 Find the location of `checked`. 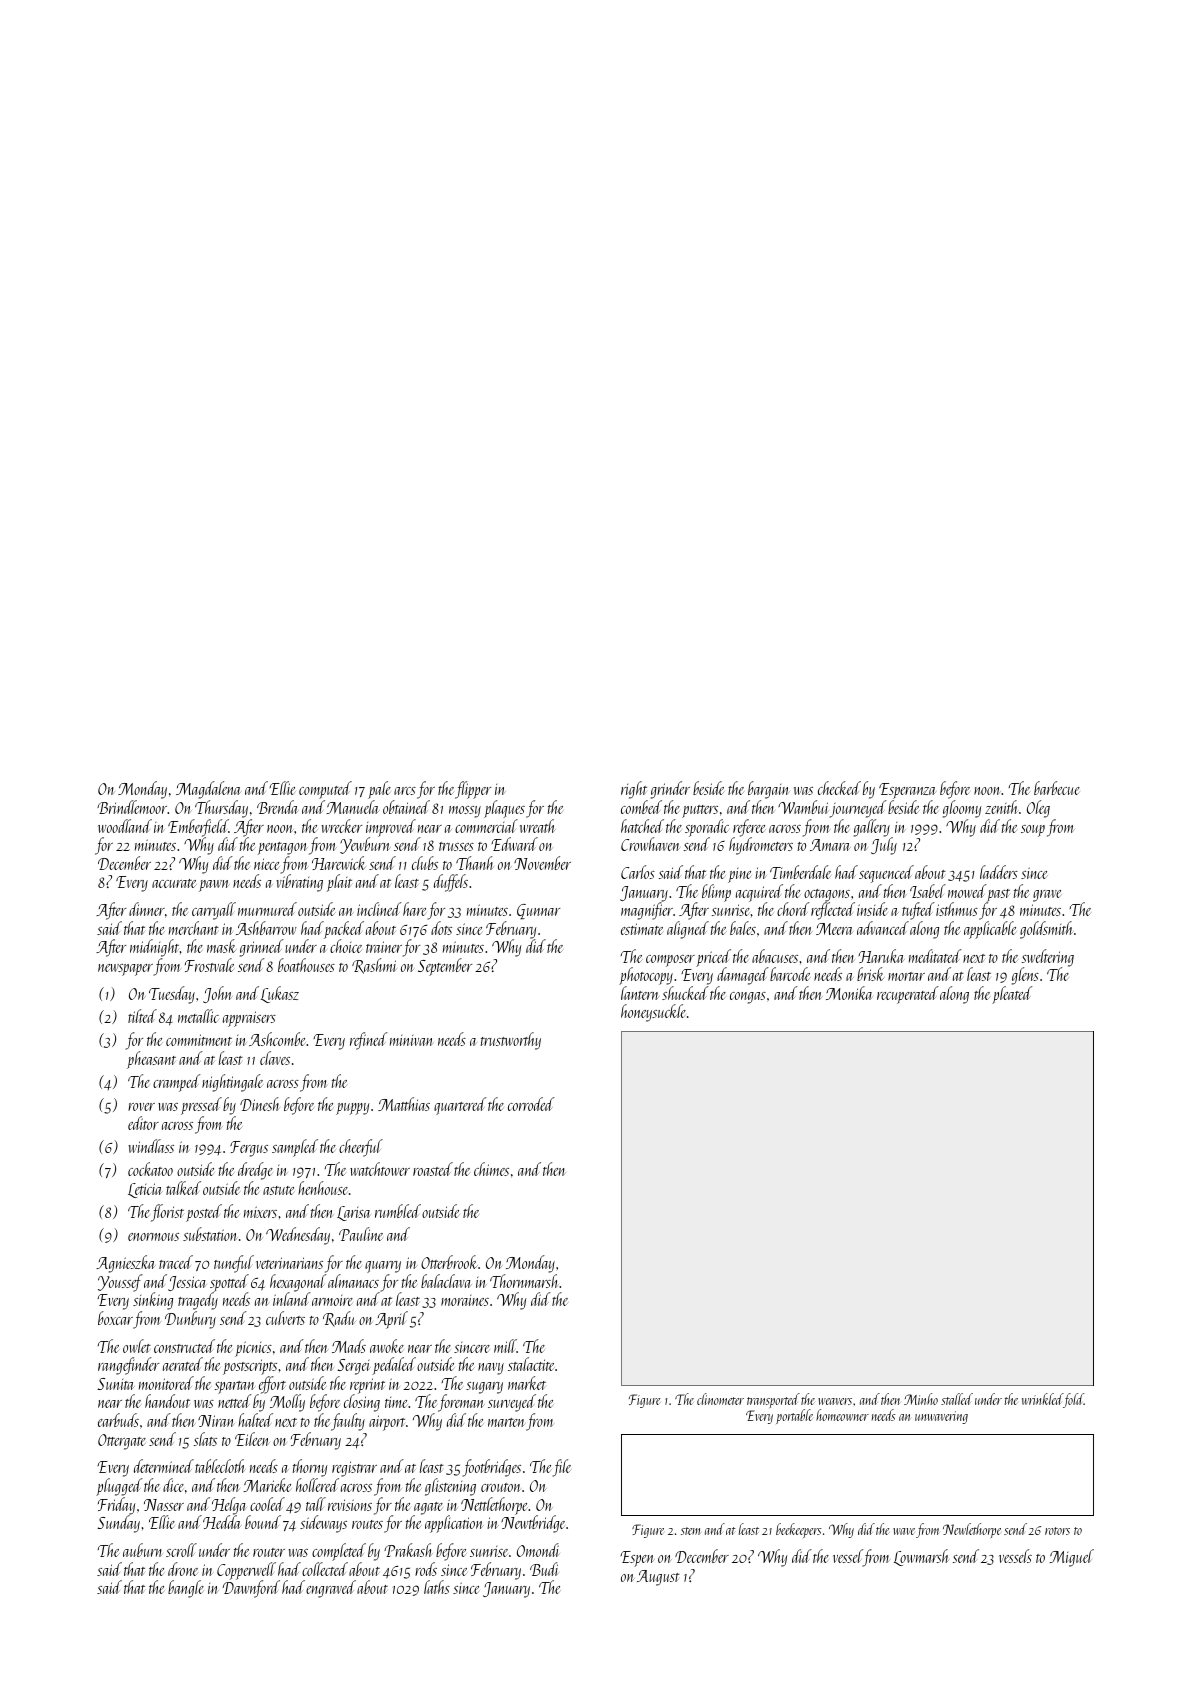

checked is located at coordinates (839, 788).
